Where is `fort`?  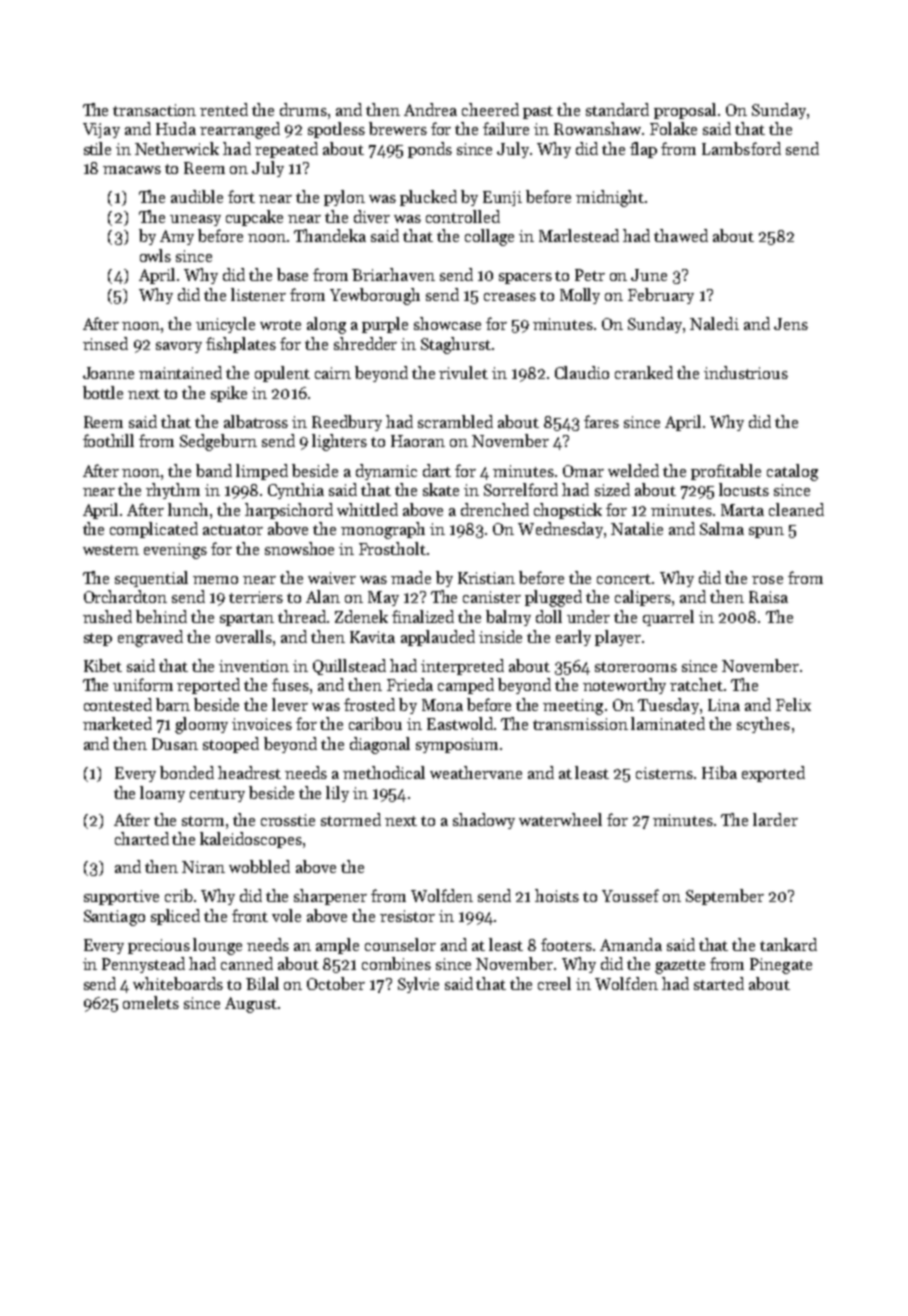 fort is located at coordinates (241, 196).
